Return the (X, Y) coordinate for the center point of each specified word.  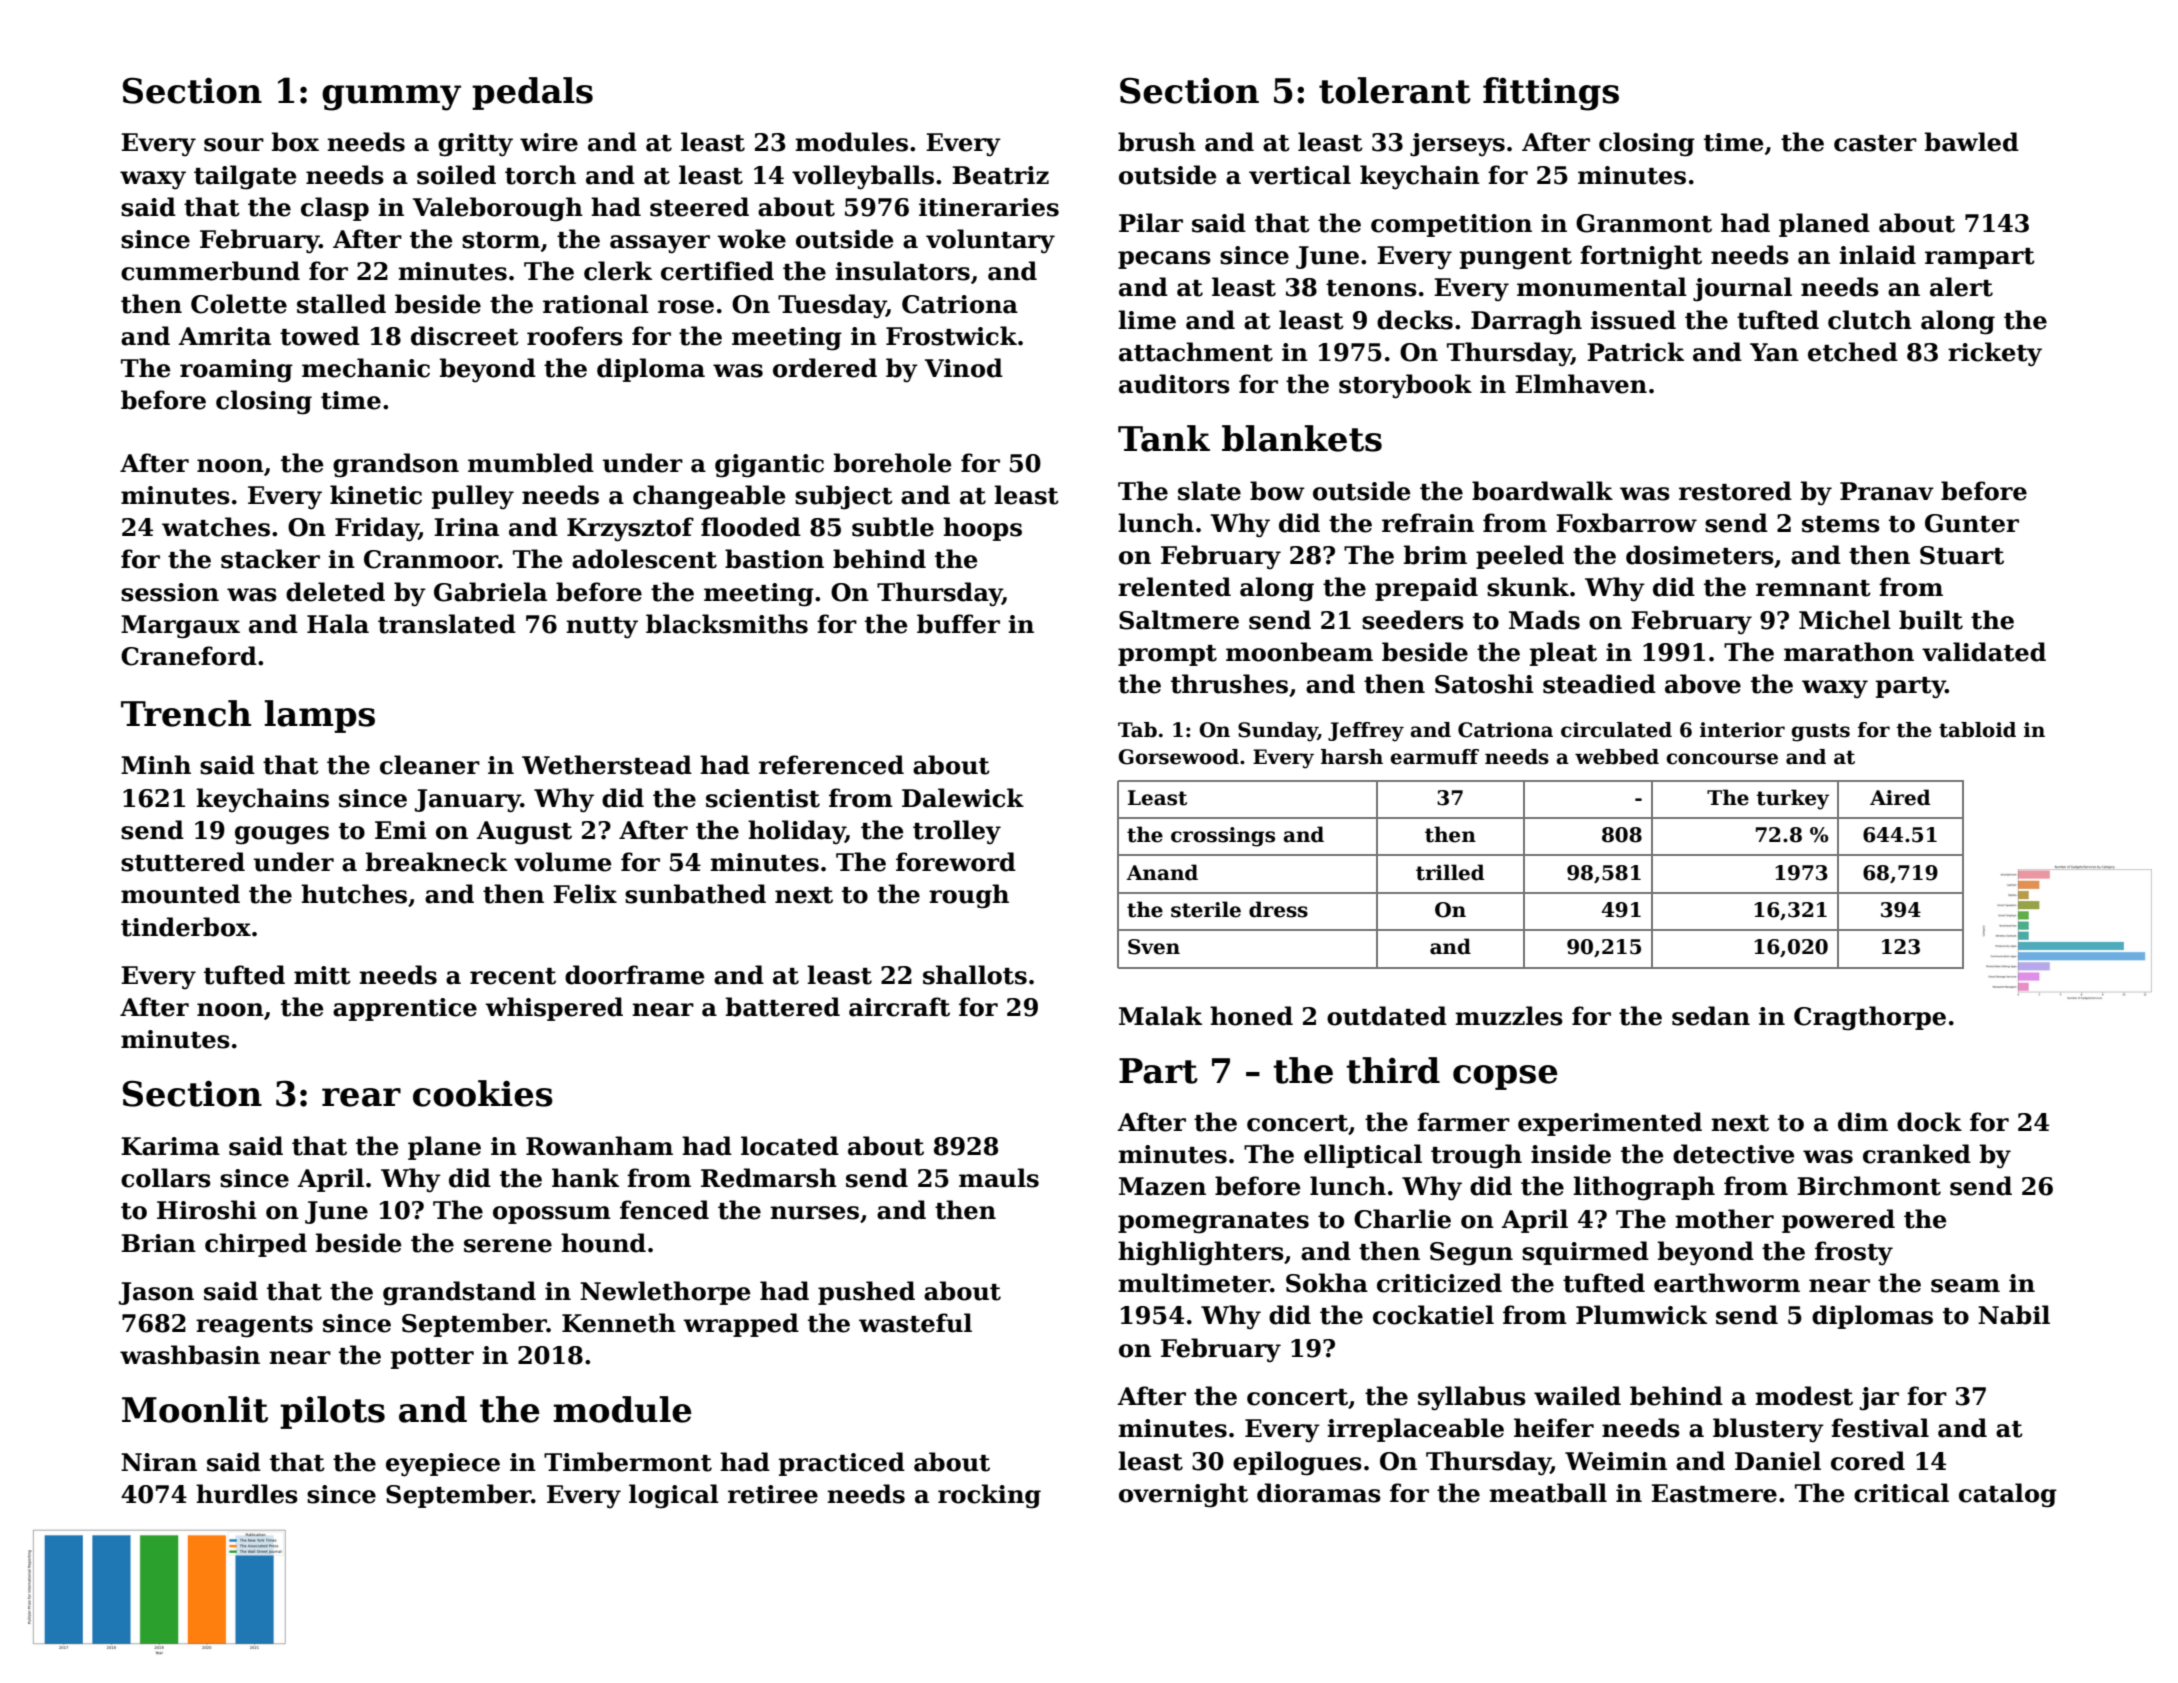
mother (1724, 1219)
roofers (575, 336)
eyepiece (443, 1465)
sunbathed (695, 894)
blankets (1302, 438)
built (1931, 620)
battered (783, 1007)
